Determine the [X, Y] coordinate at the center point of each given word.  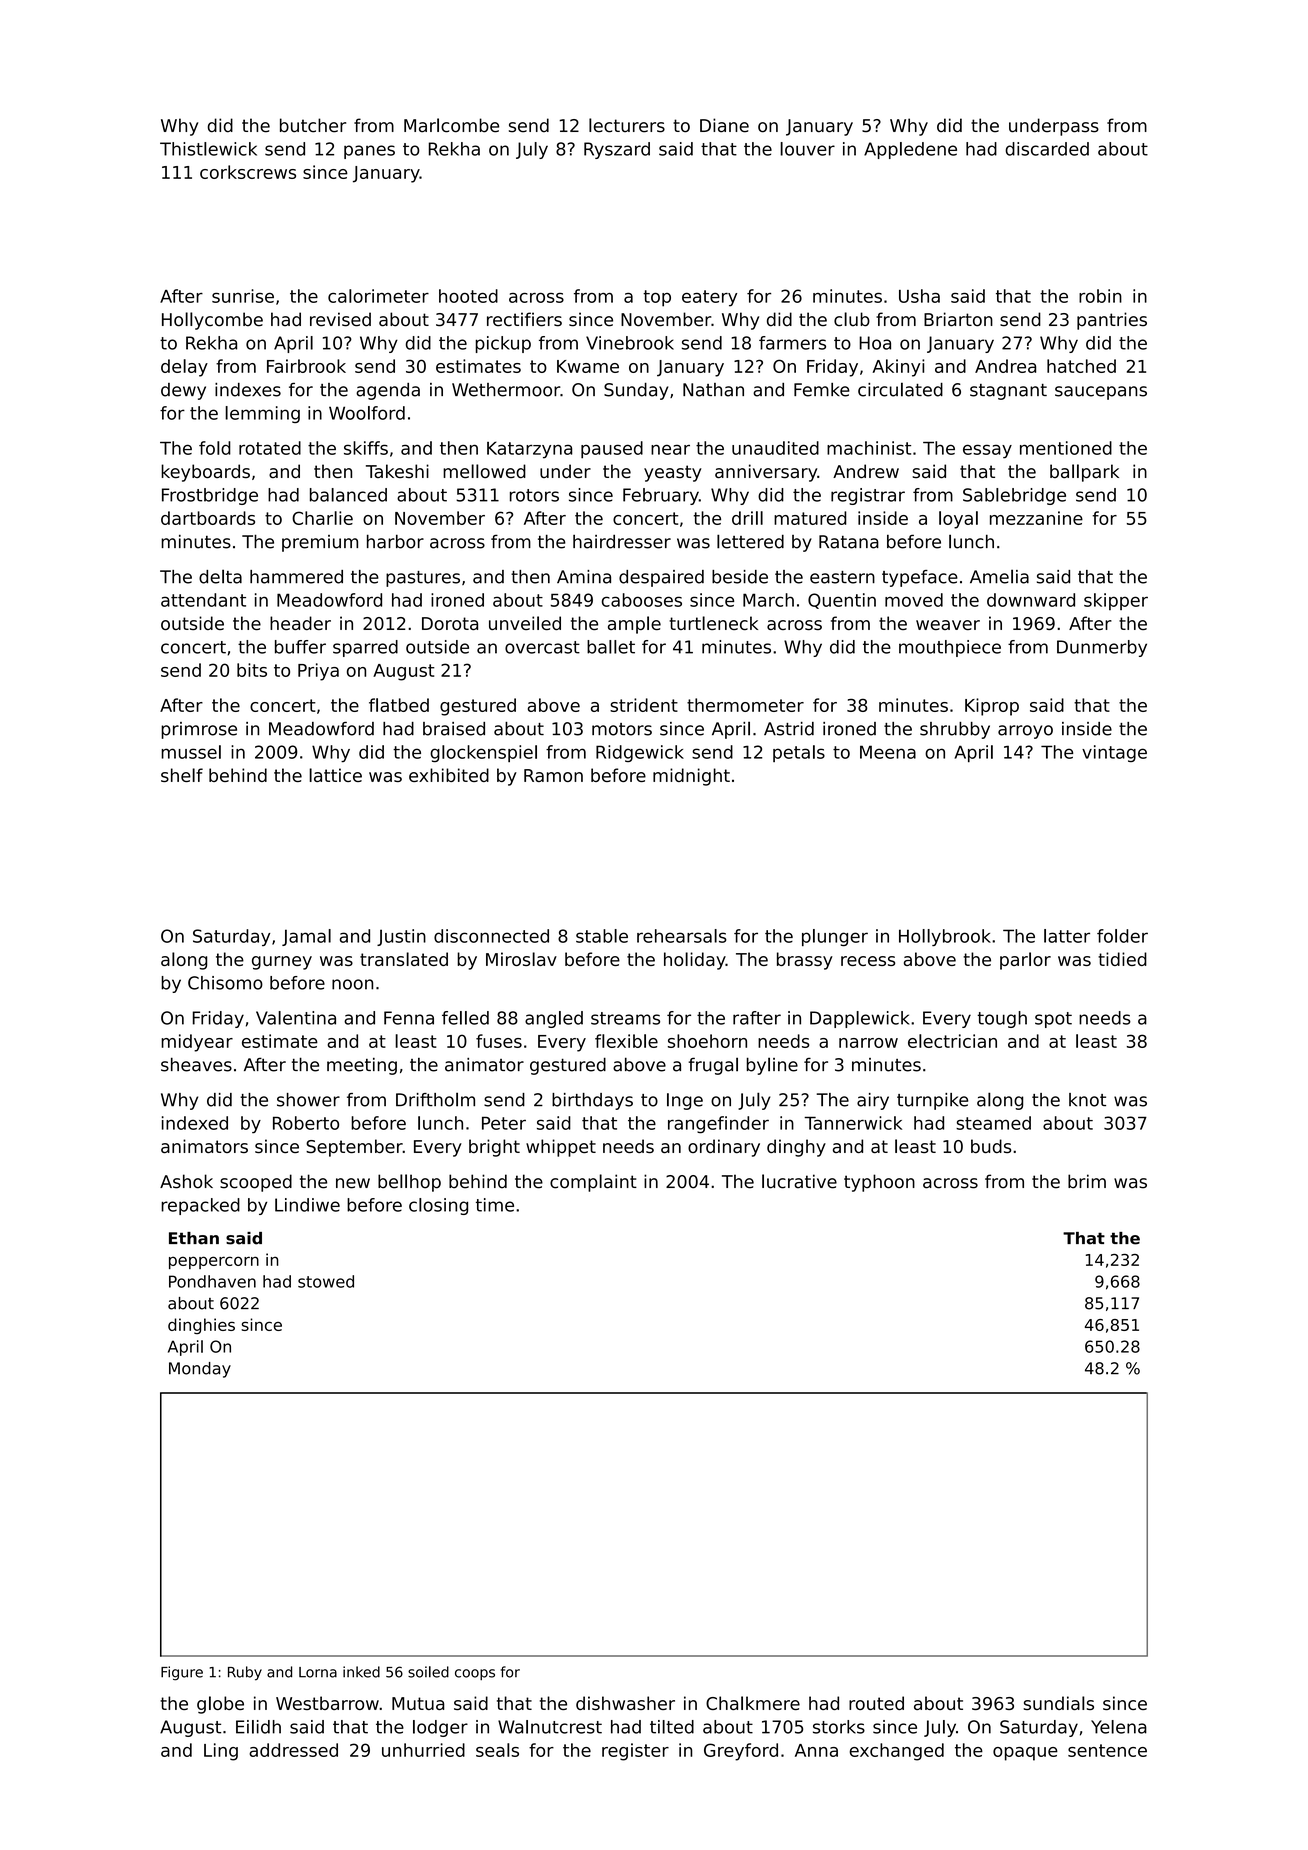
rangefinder [718, 1125]
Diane [724, 125]
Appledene [910, 150]
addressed [293, 1750]
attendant [203, 600]
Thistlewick [208, 149]
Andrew [866, 471]
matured [810, 518]
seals [497, 1750]
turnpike [932, 1101]
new [353, 1183]
